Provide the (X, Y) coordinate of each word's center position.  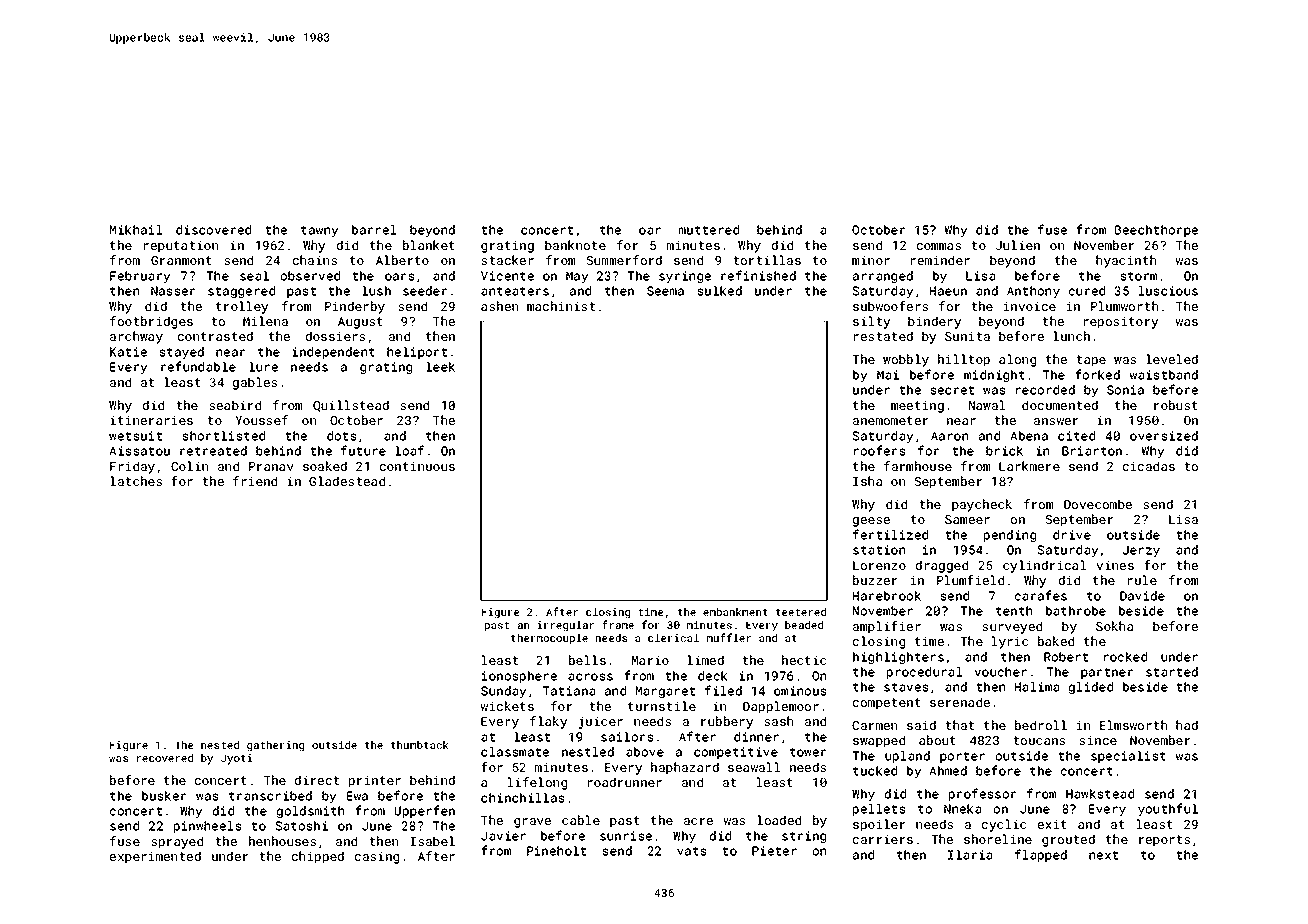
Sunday (503, 692)
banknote (575, 245)
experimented (155, 857)
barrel (374, 230)
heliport (417, 353)
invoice (1030, 306)
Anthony (1033, 292)
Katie (128, 352)
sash (778, 721)
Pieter (774, 851)
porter (962, 757)
